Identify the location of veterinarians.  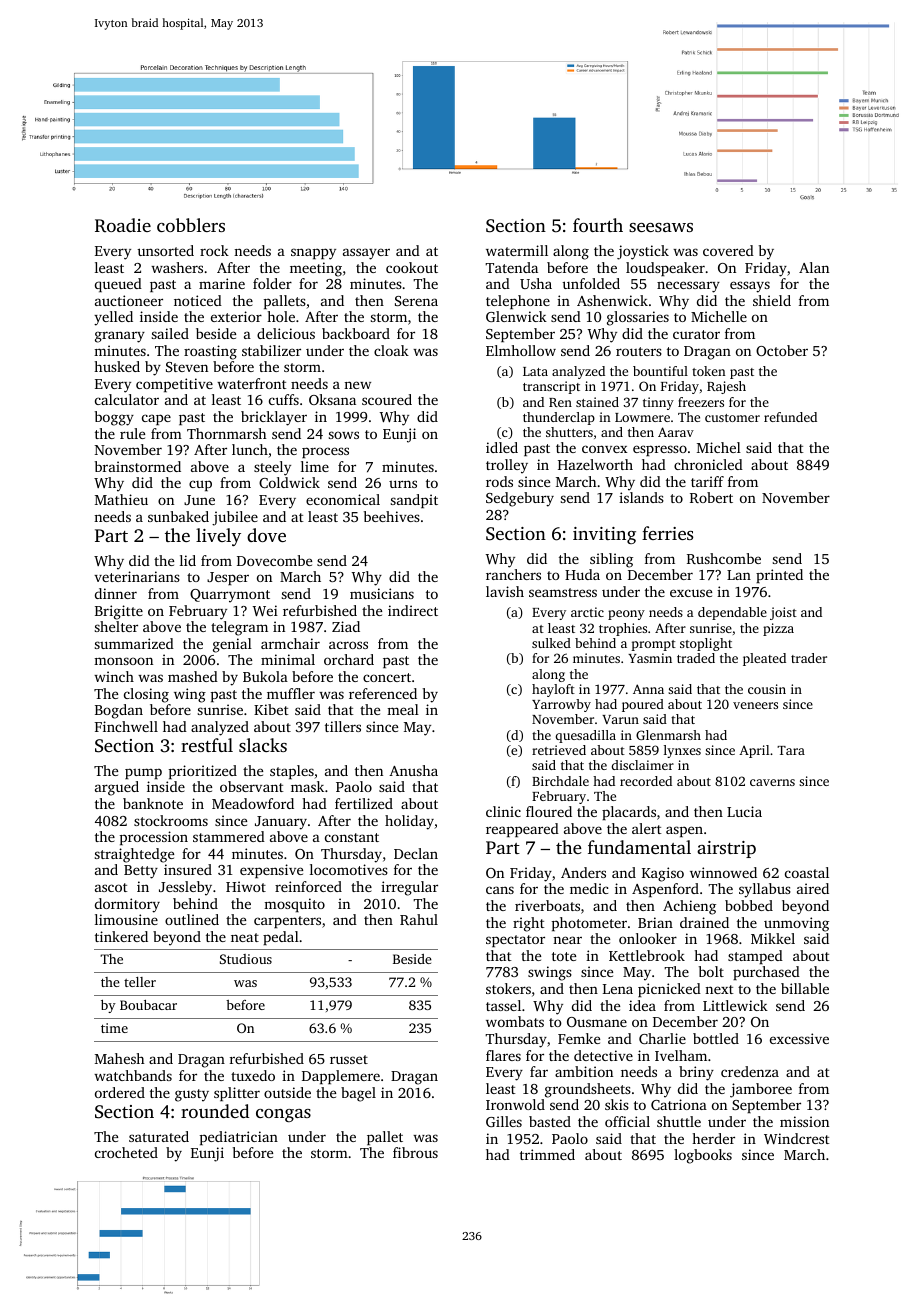
(137, 576).
